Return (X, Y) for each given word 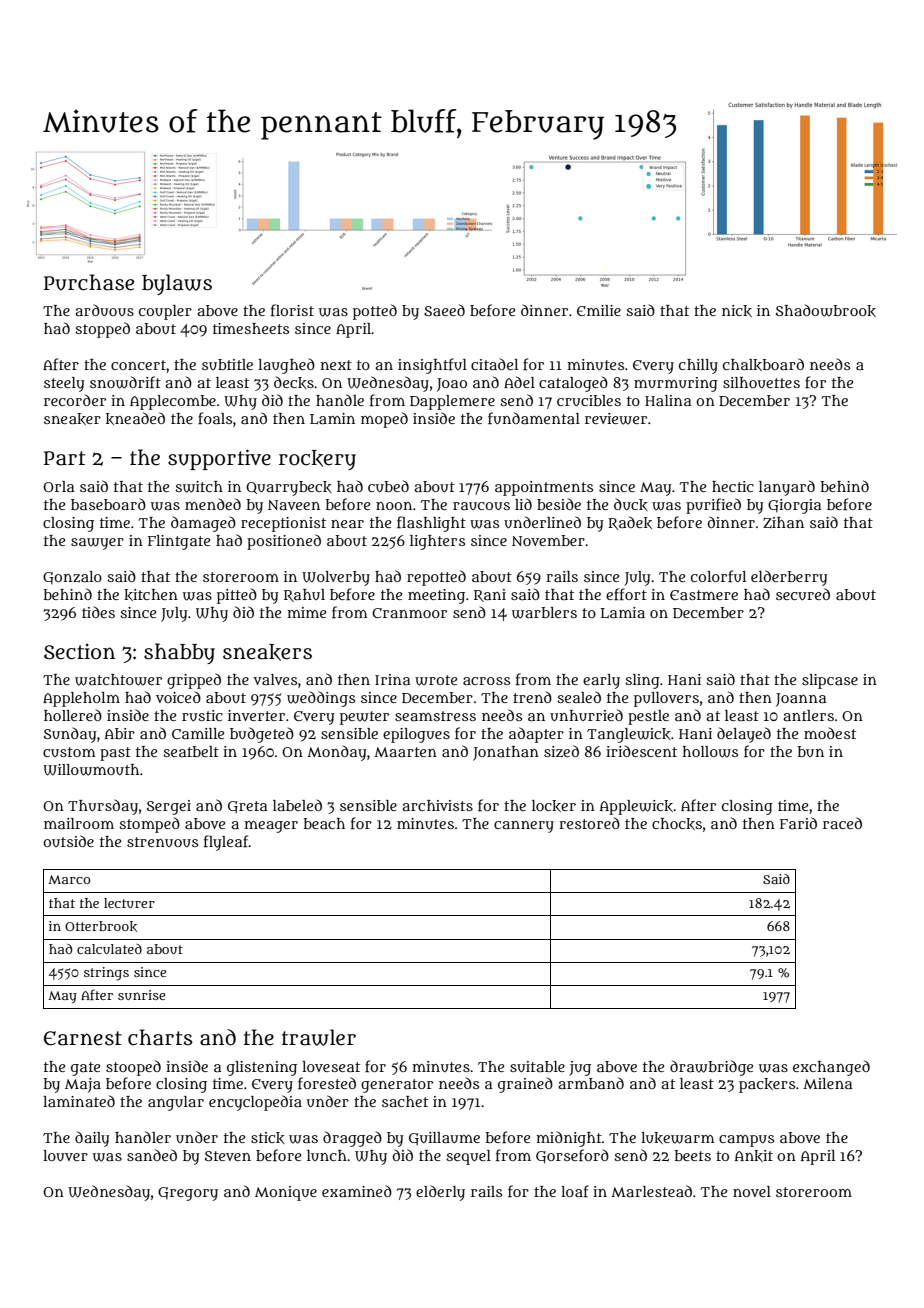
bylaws (177, 284)
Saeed (444, 310)
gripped (194, 681)
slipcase (830, 681)
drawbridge (711, 1068)
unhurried (586, 715)
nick (737, 311)
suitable (537, 1066)
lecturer (129, 903)
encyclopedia (255, 1103)
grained (525, 1085)
